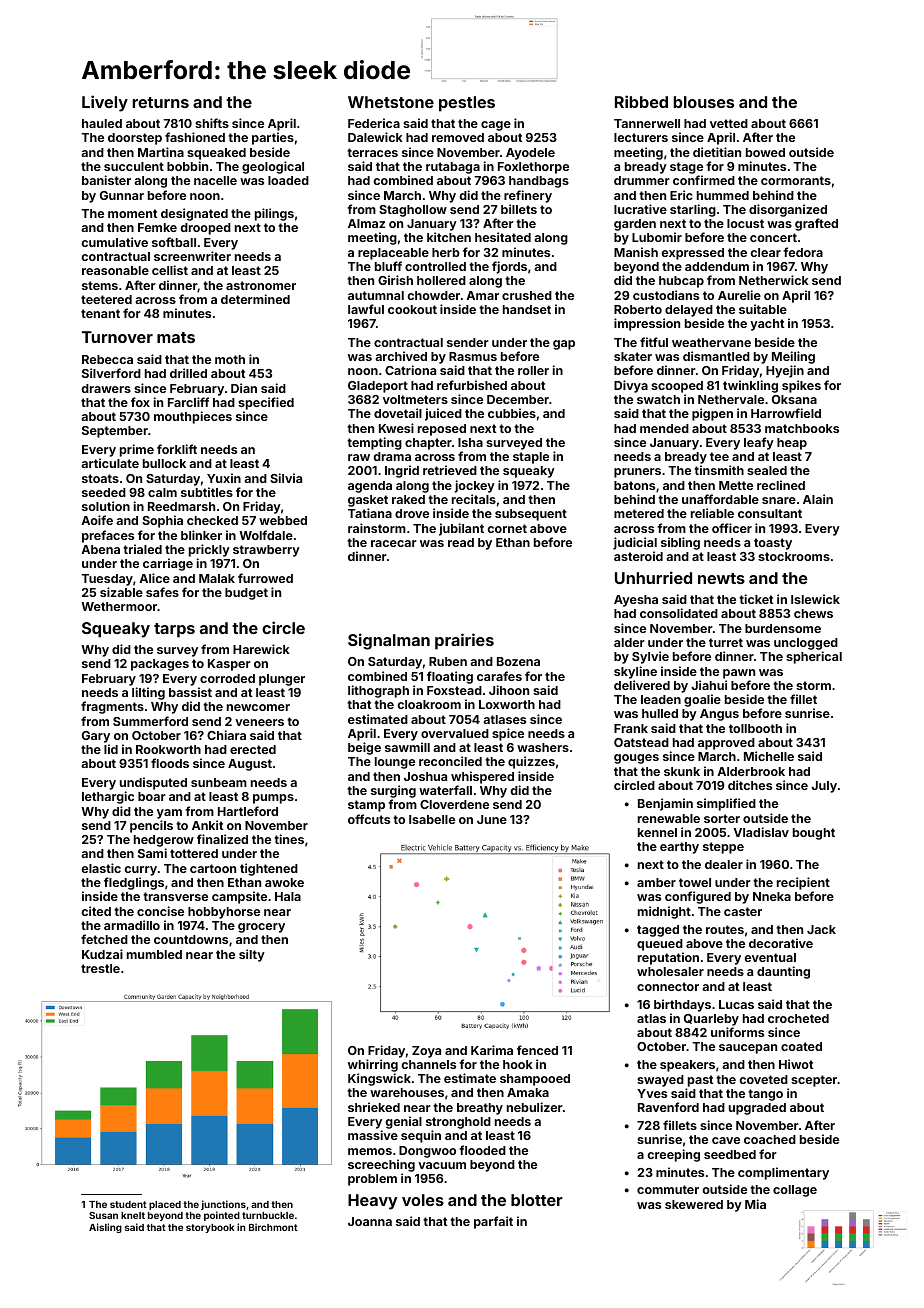 This screenshot has width=924, height=1308. I want to click on parfait, so click(493, 1222).
